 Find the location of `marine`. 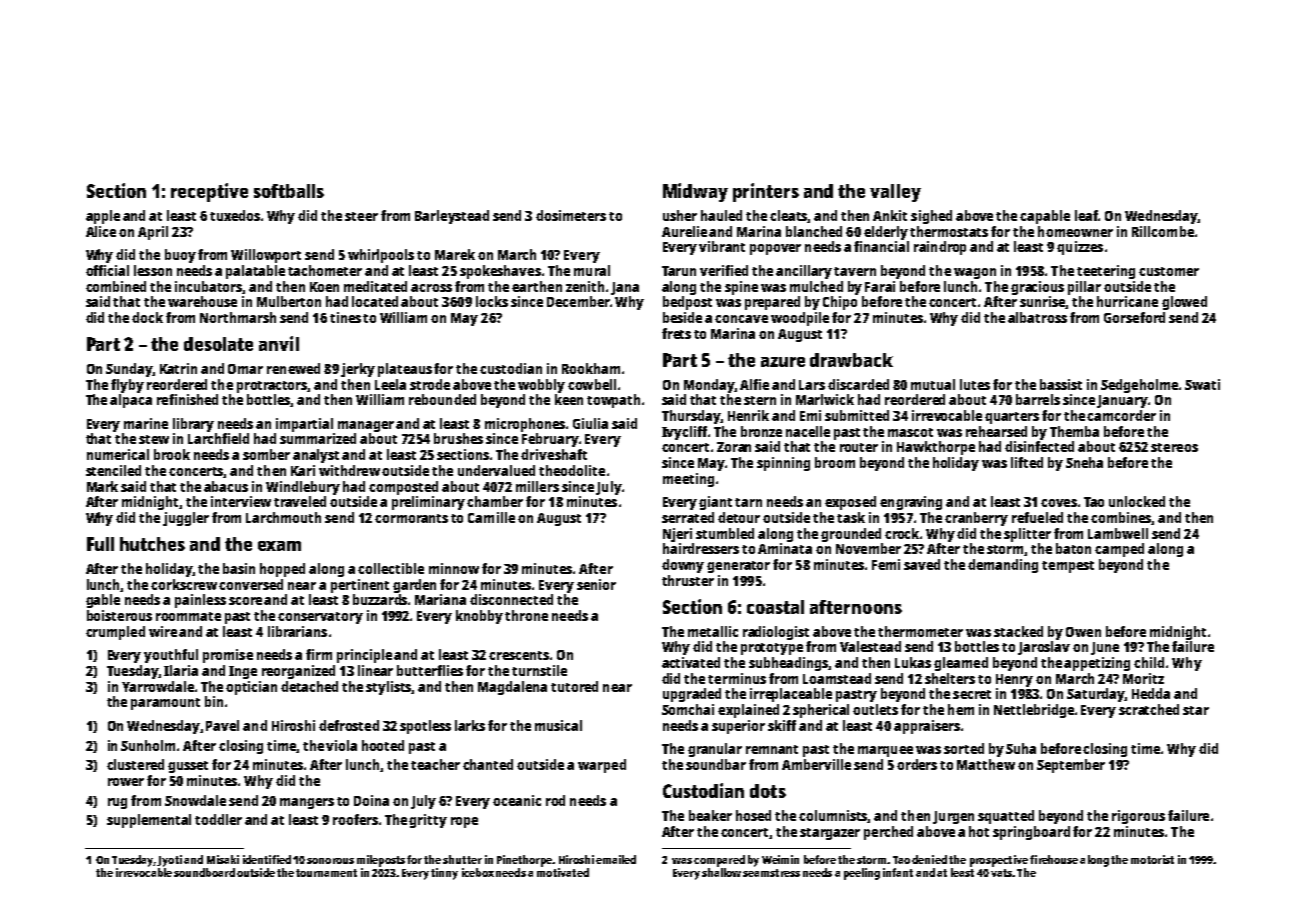

marine is located at coordinates (146, 423).
